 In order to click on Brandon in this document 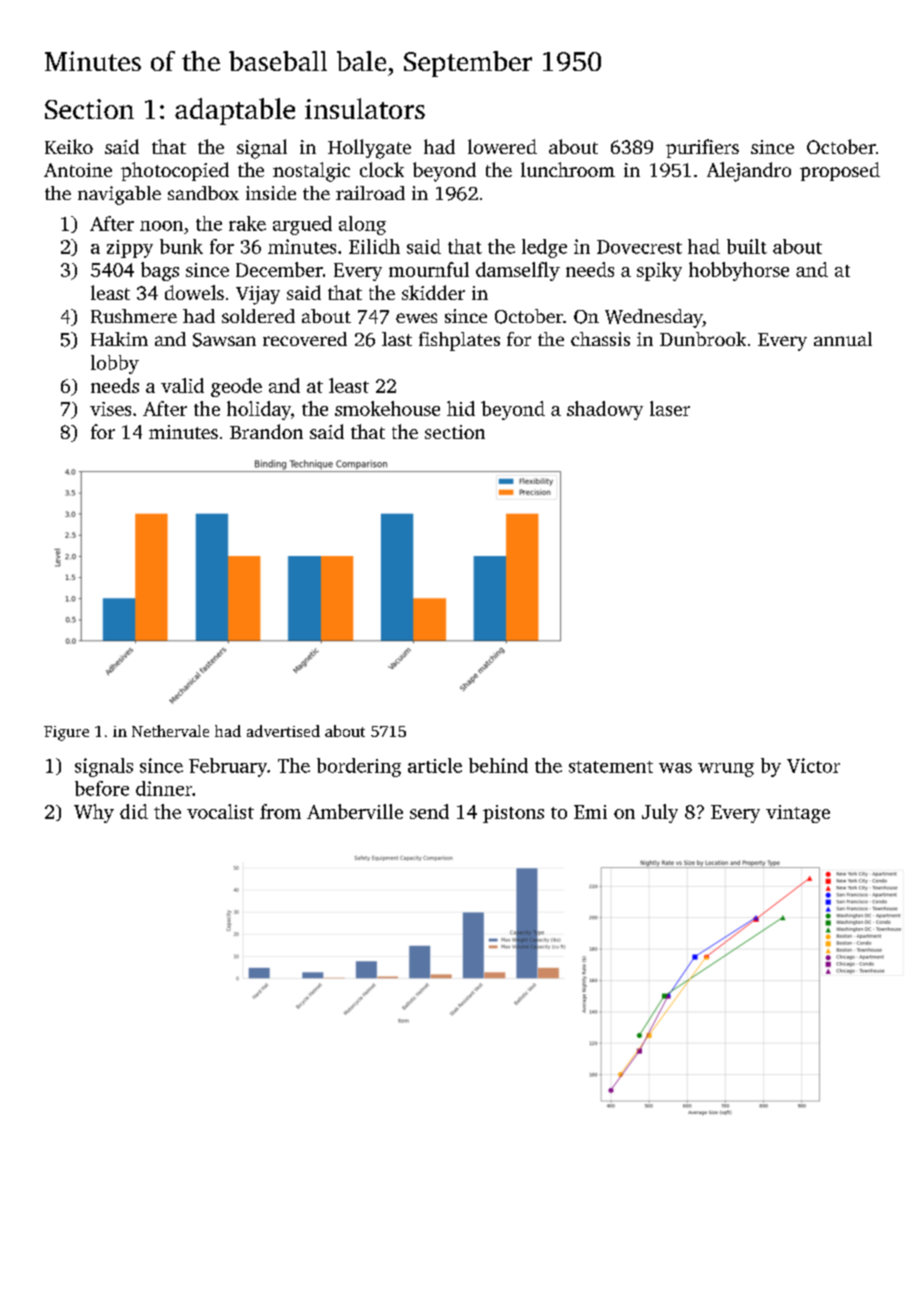, I will do `click(266, 431)`.
